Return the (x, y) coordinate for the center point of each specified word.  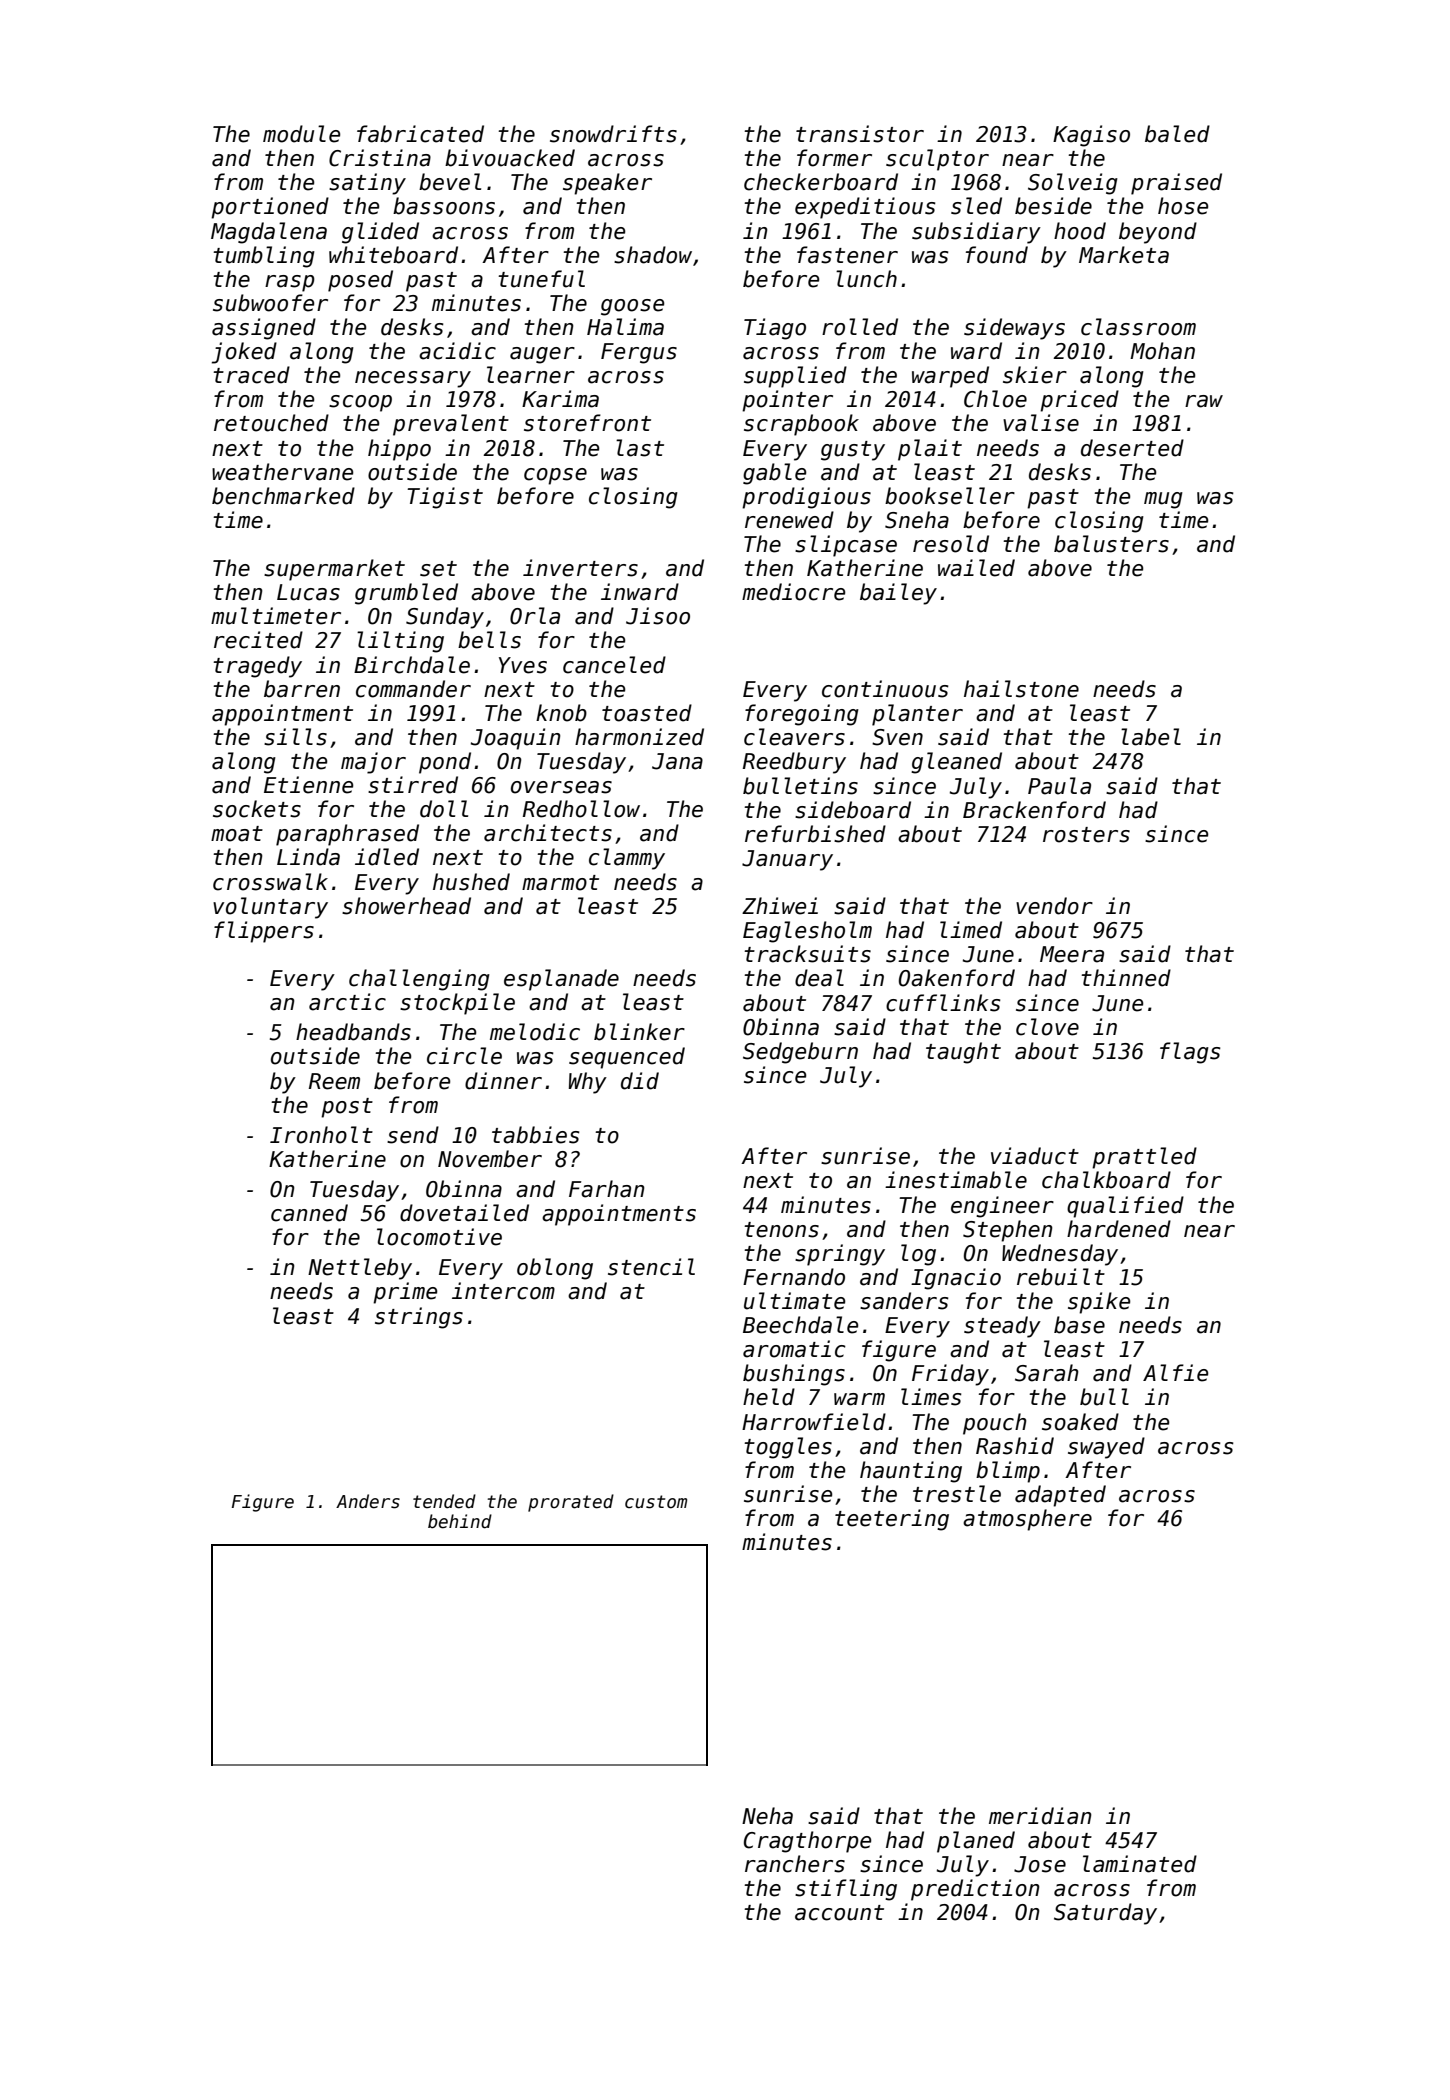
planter (917, 715)
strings (419, 1318)
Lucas (308, 592)
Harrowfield (814, 1422)
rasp (290, 283)
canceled (614, 665)
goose (632, 307)
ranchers (795, 1864)
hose (1183, 206)
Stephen (1008, 1231)
